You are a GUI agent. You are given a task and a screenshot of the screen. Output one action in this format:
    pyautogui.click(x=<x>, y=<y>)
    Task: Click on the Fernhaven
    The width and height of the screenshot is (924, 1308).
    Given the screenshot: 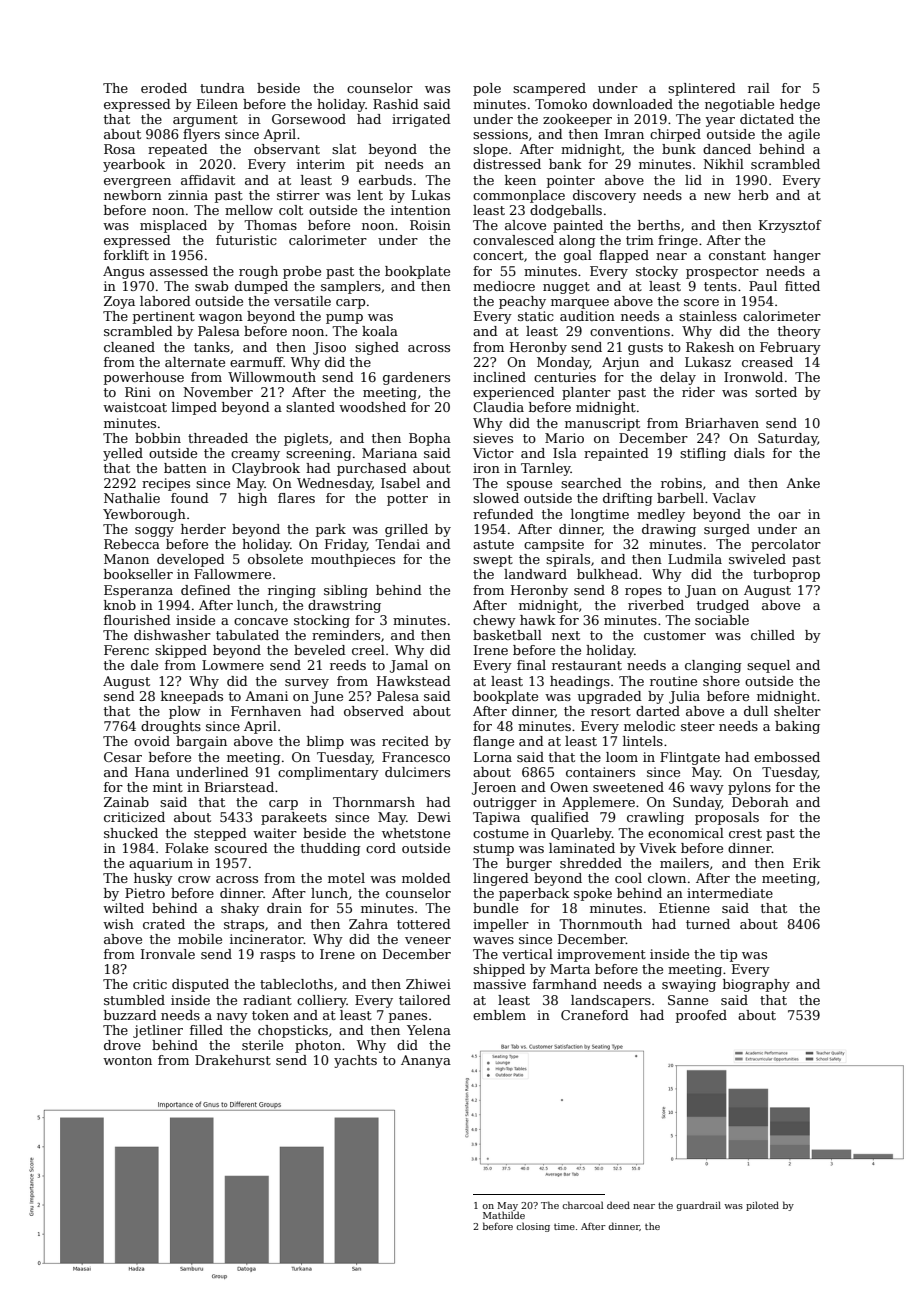 What is the action you would take?
    pyautogui.click(x=266, y=711)
